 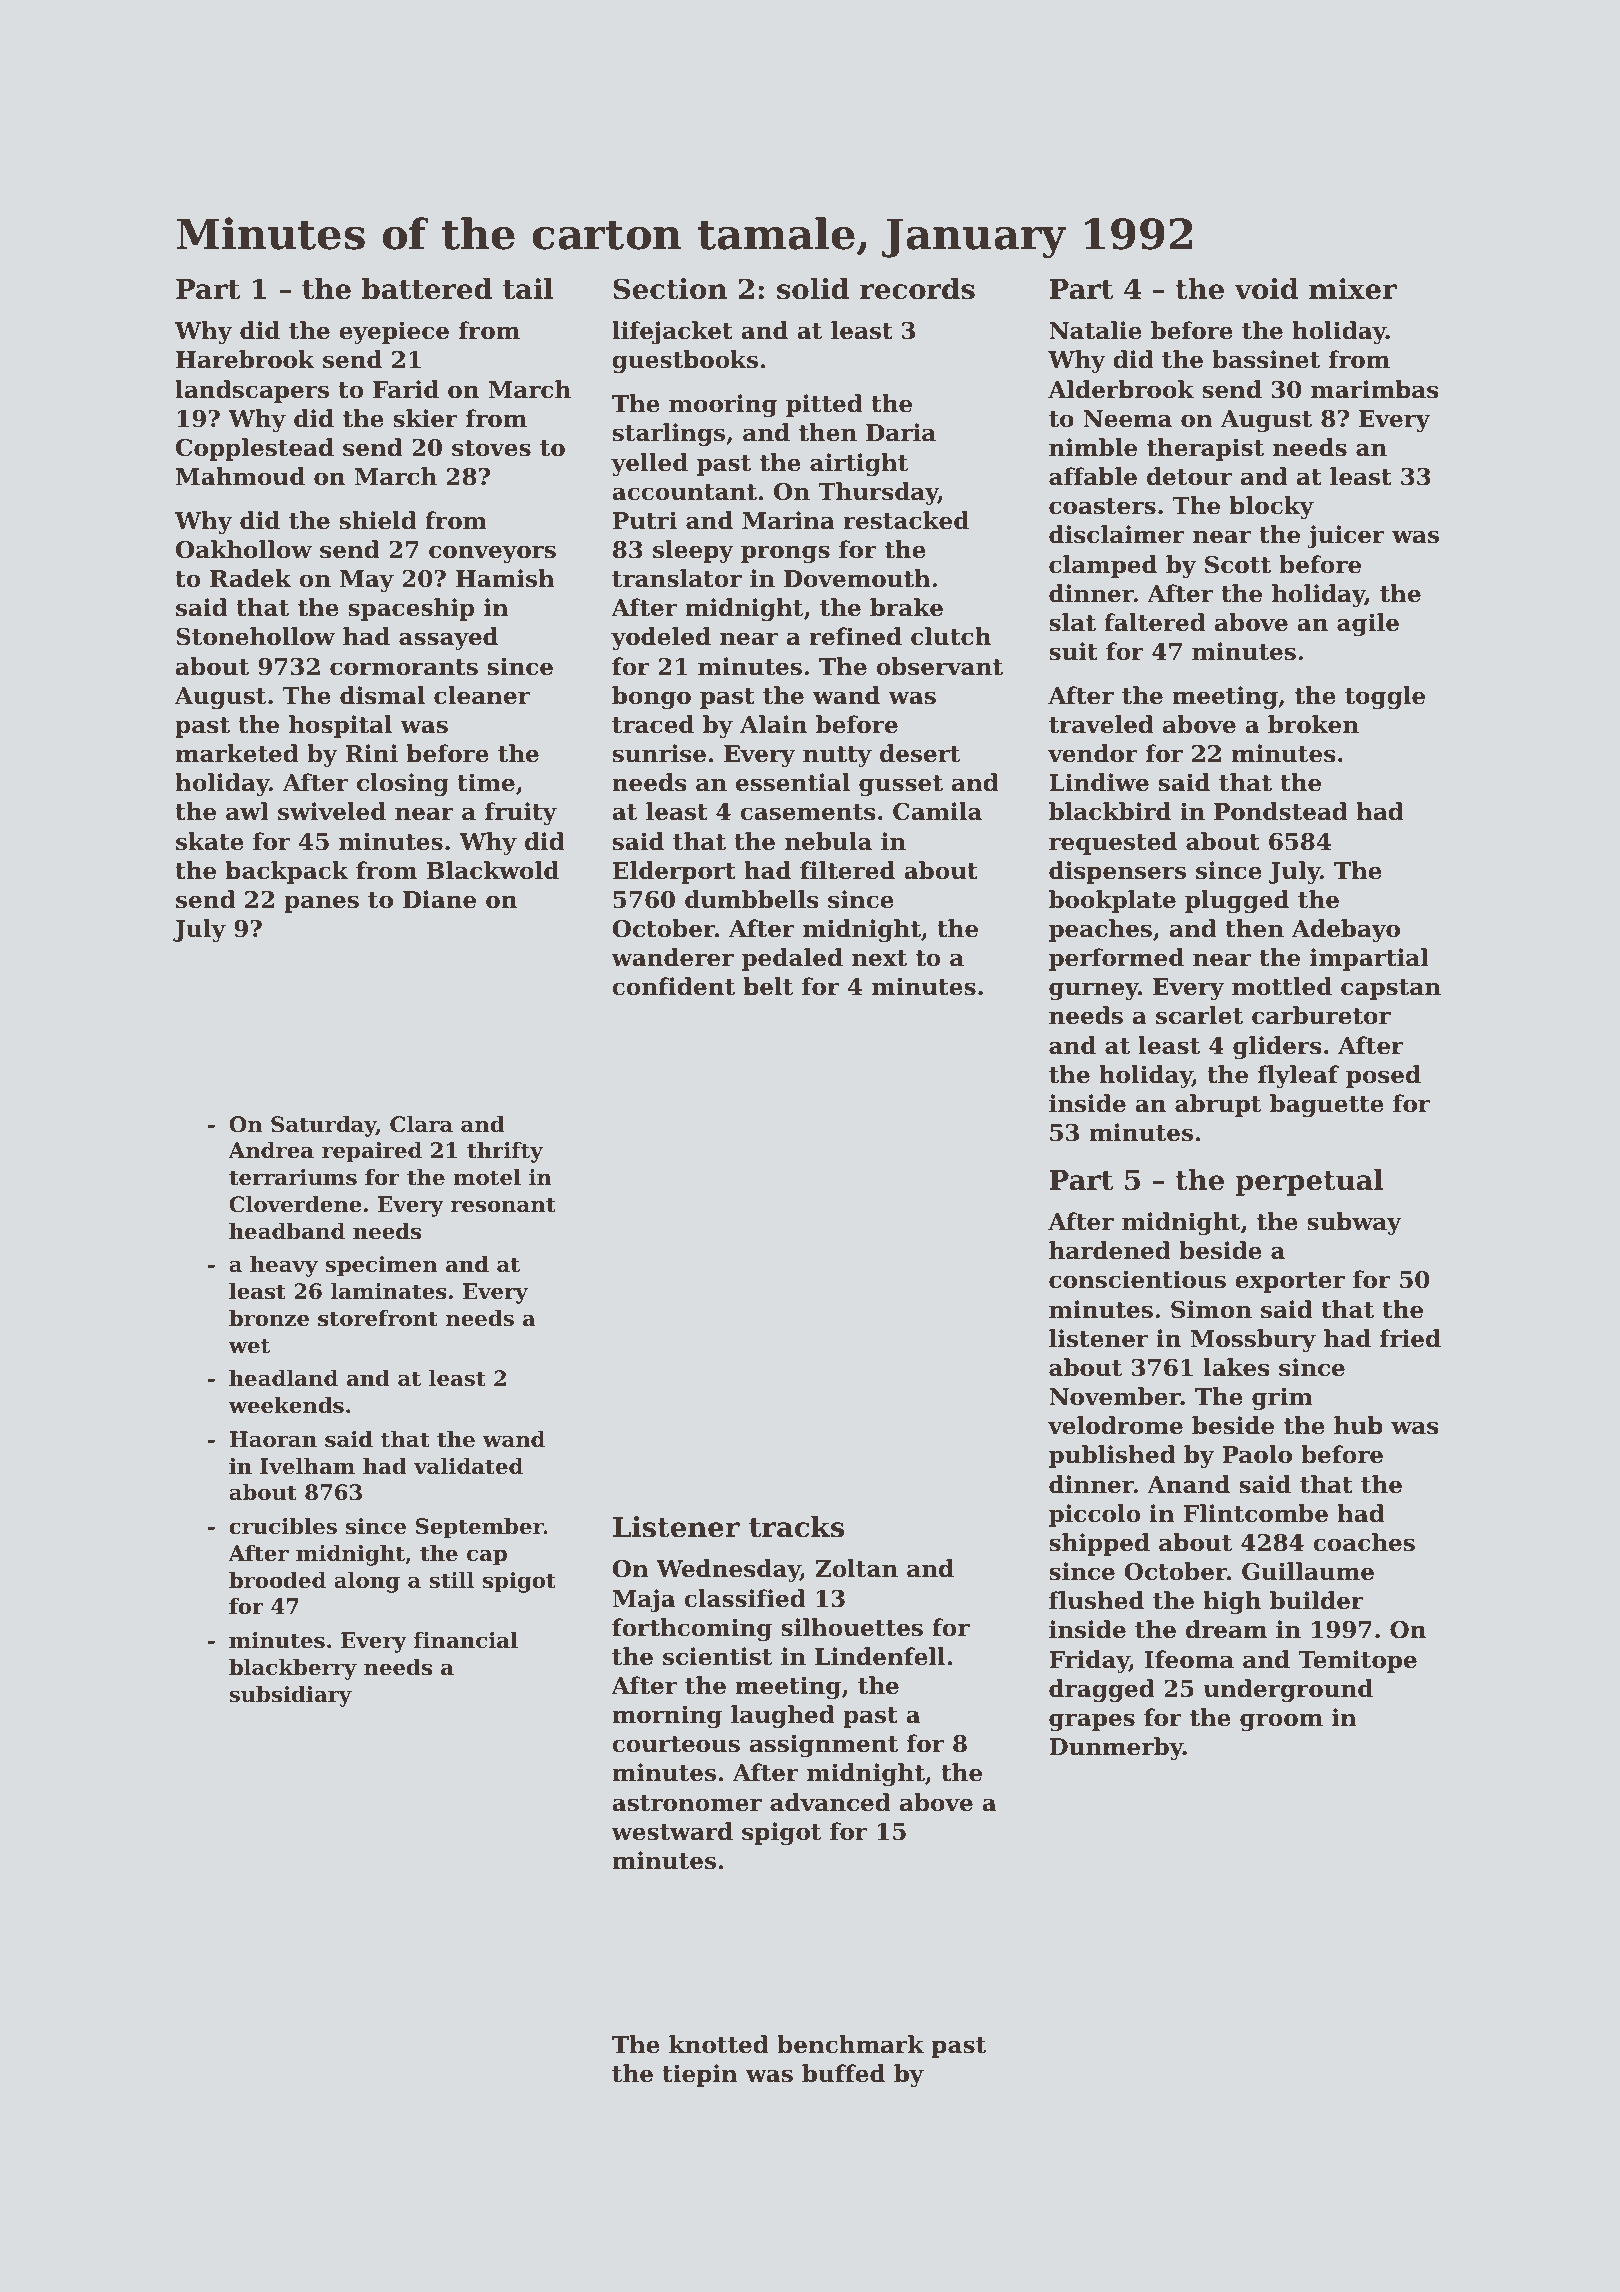 What do you see at coordinates (245, 359) in the image?
I see `Harebrook` at bounding box center [245, 359].
